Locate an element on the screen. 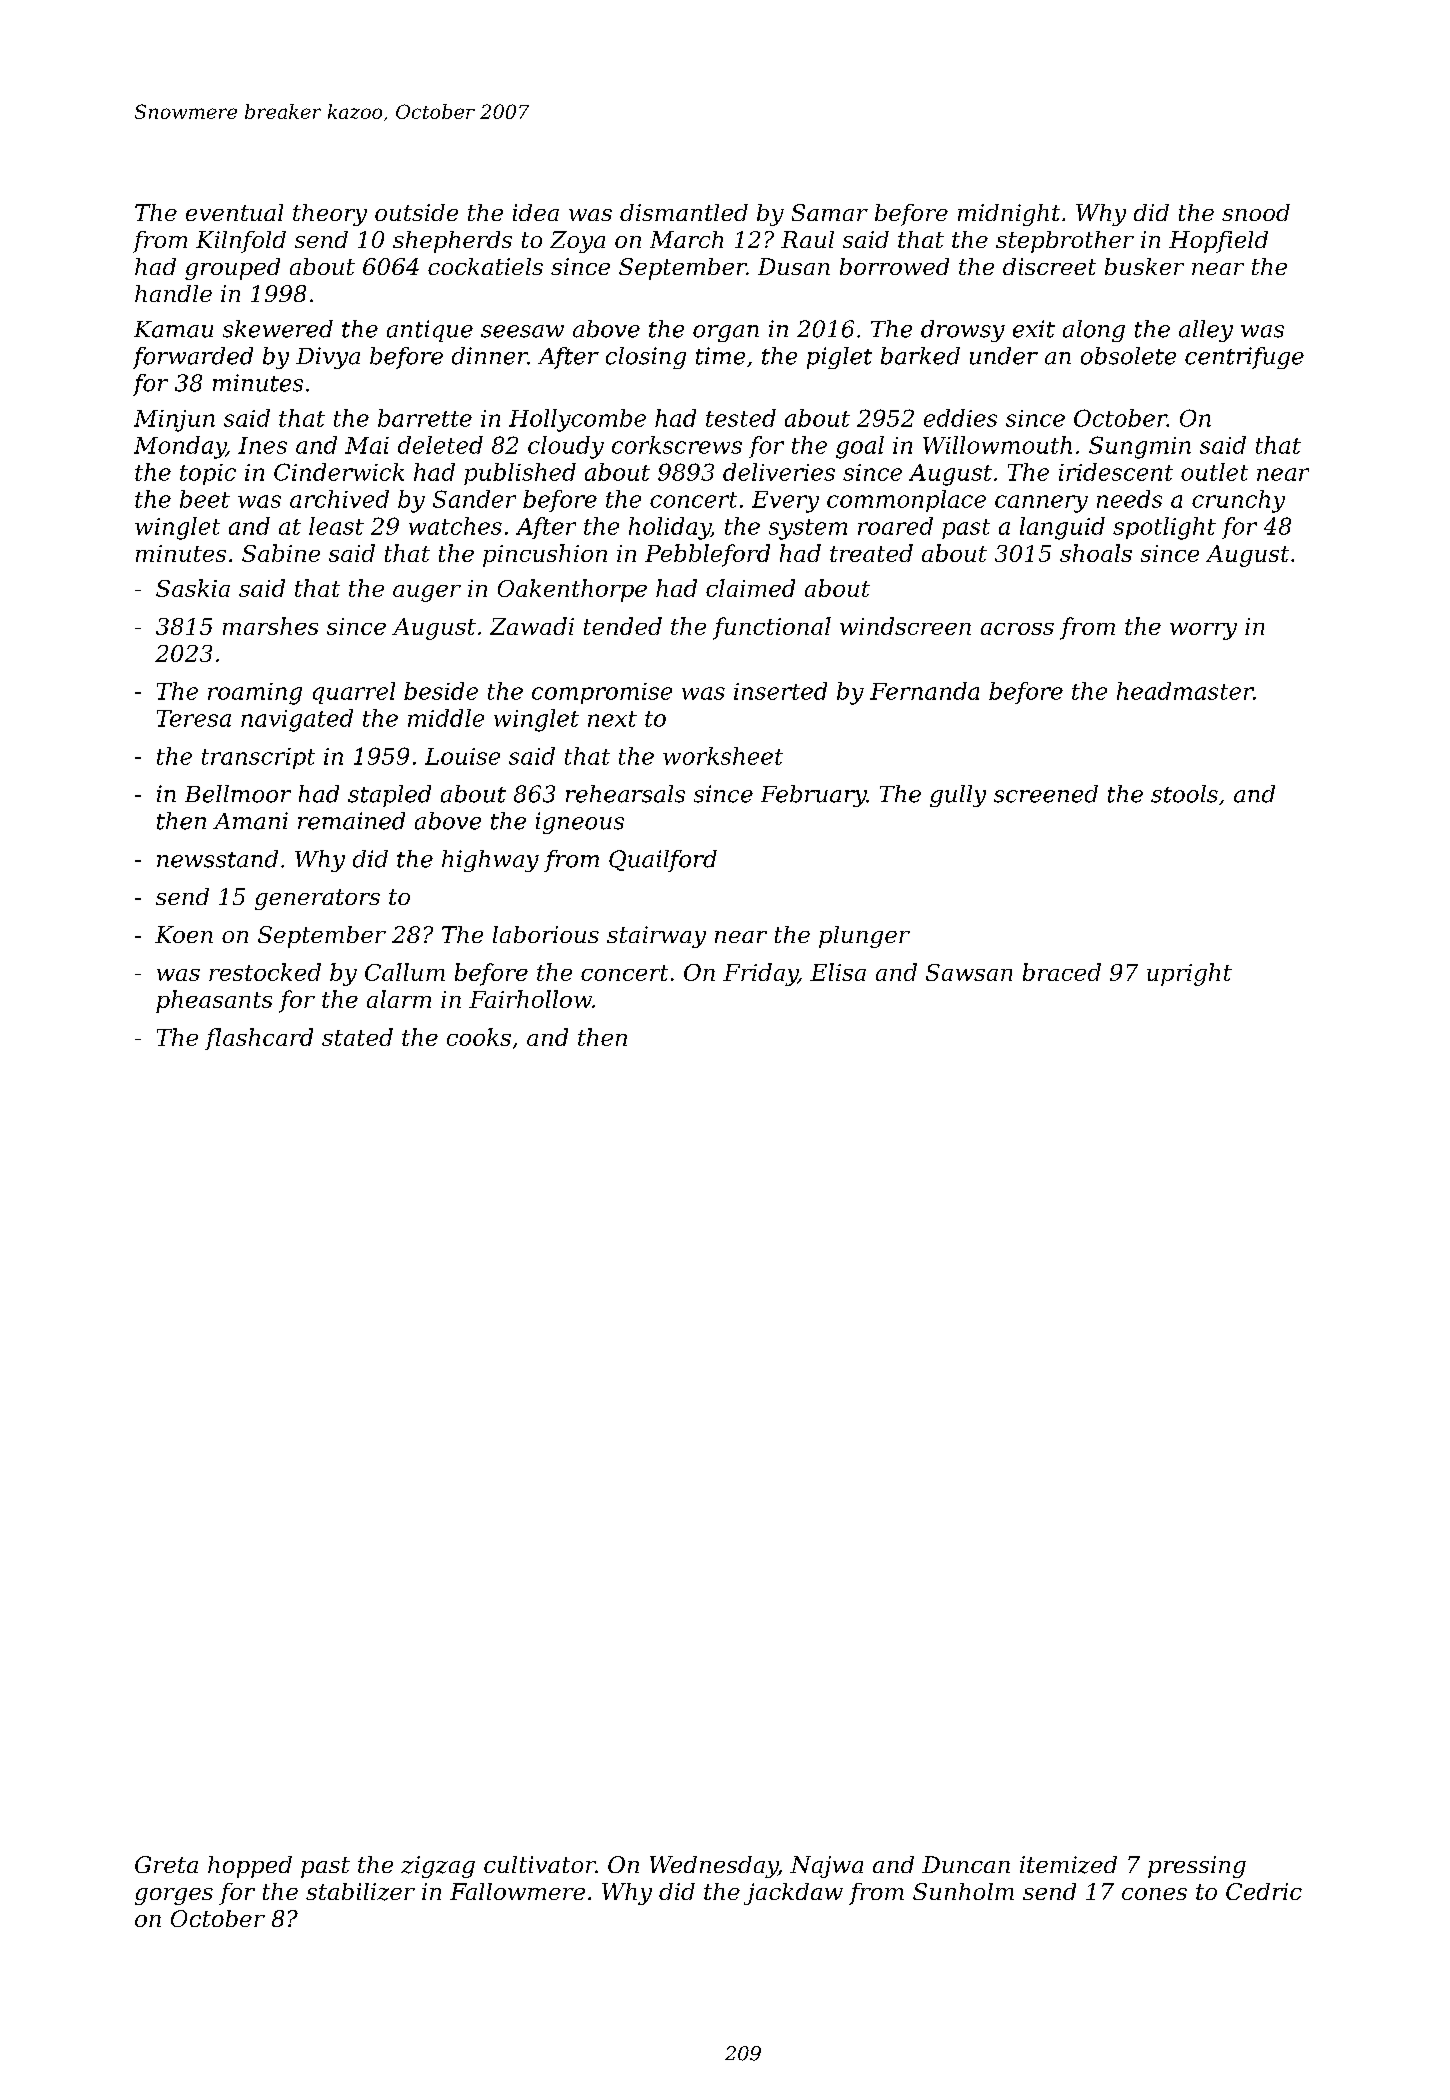  flashcard is located at coordinates (259, 1039).
